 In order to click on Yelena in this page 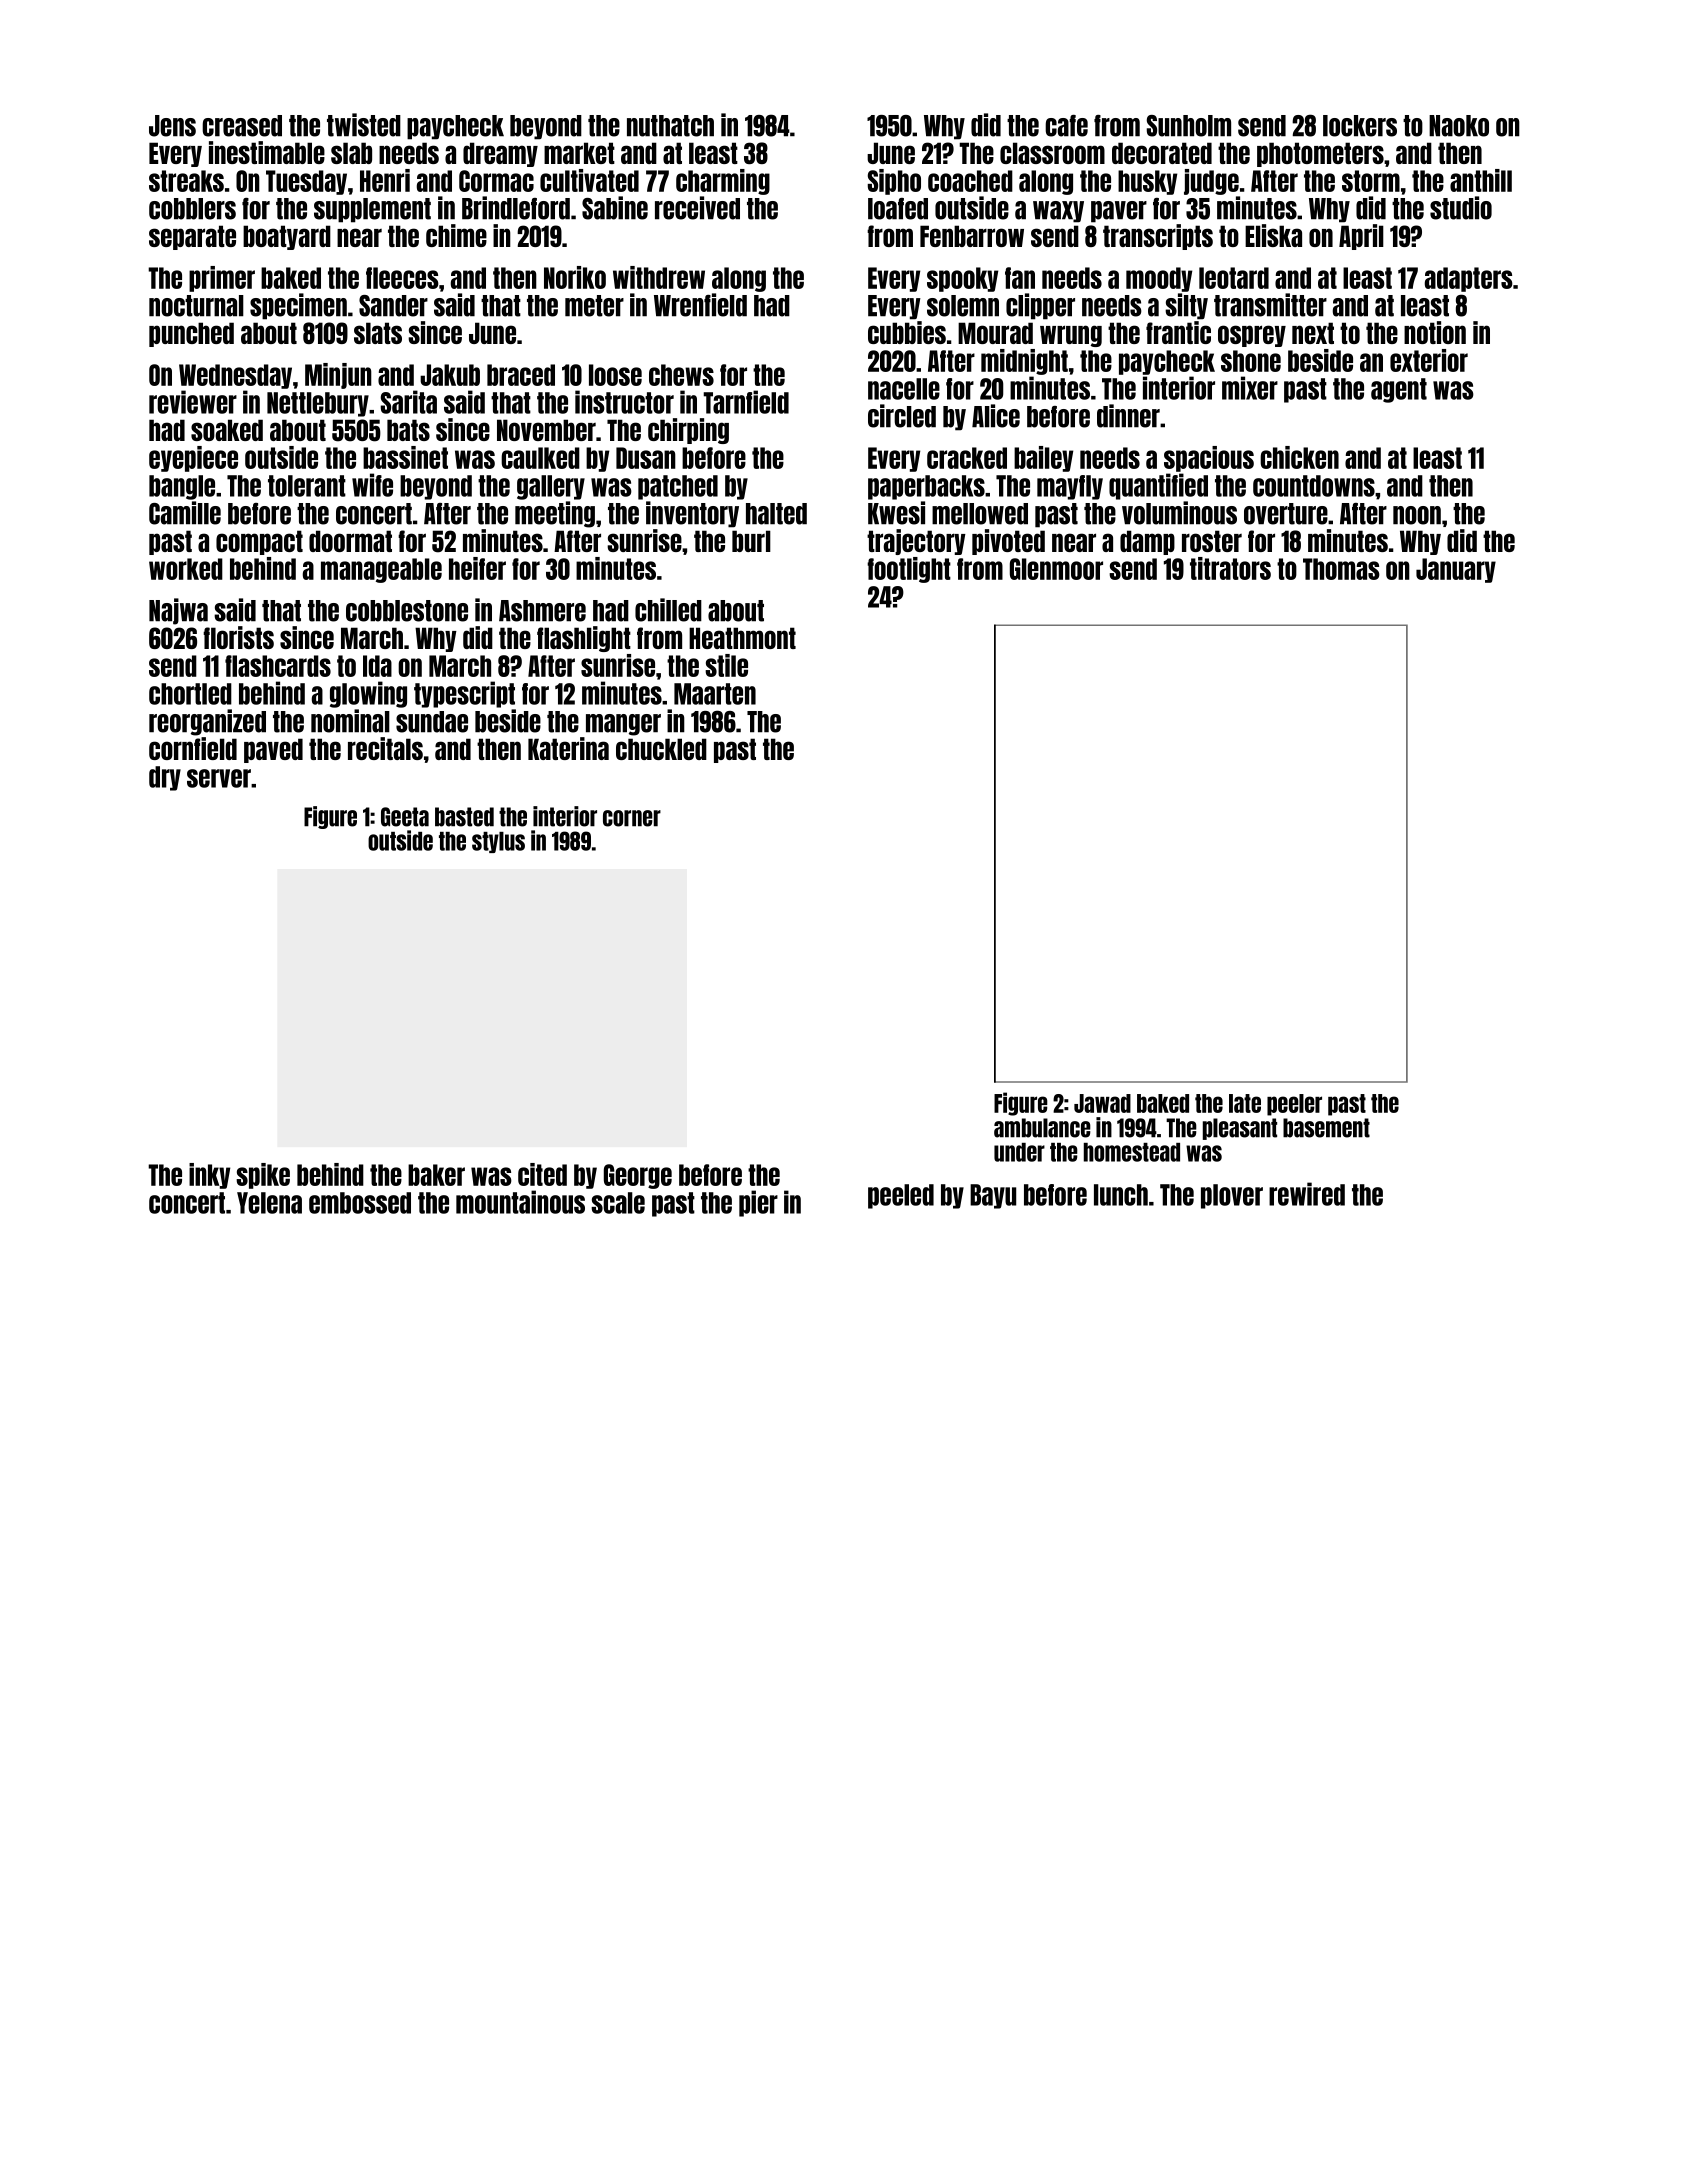, I will do `click(269, 1203)`.
